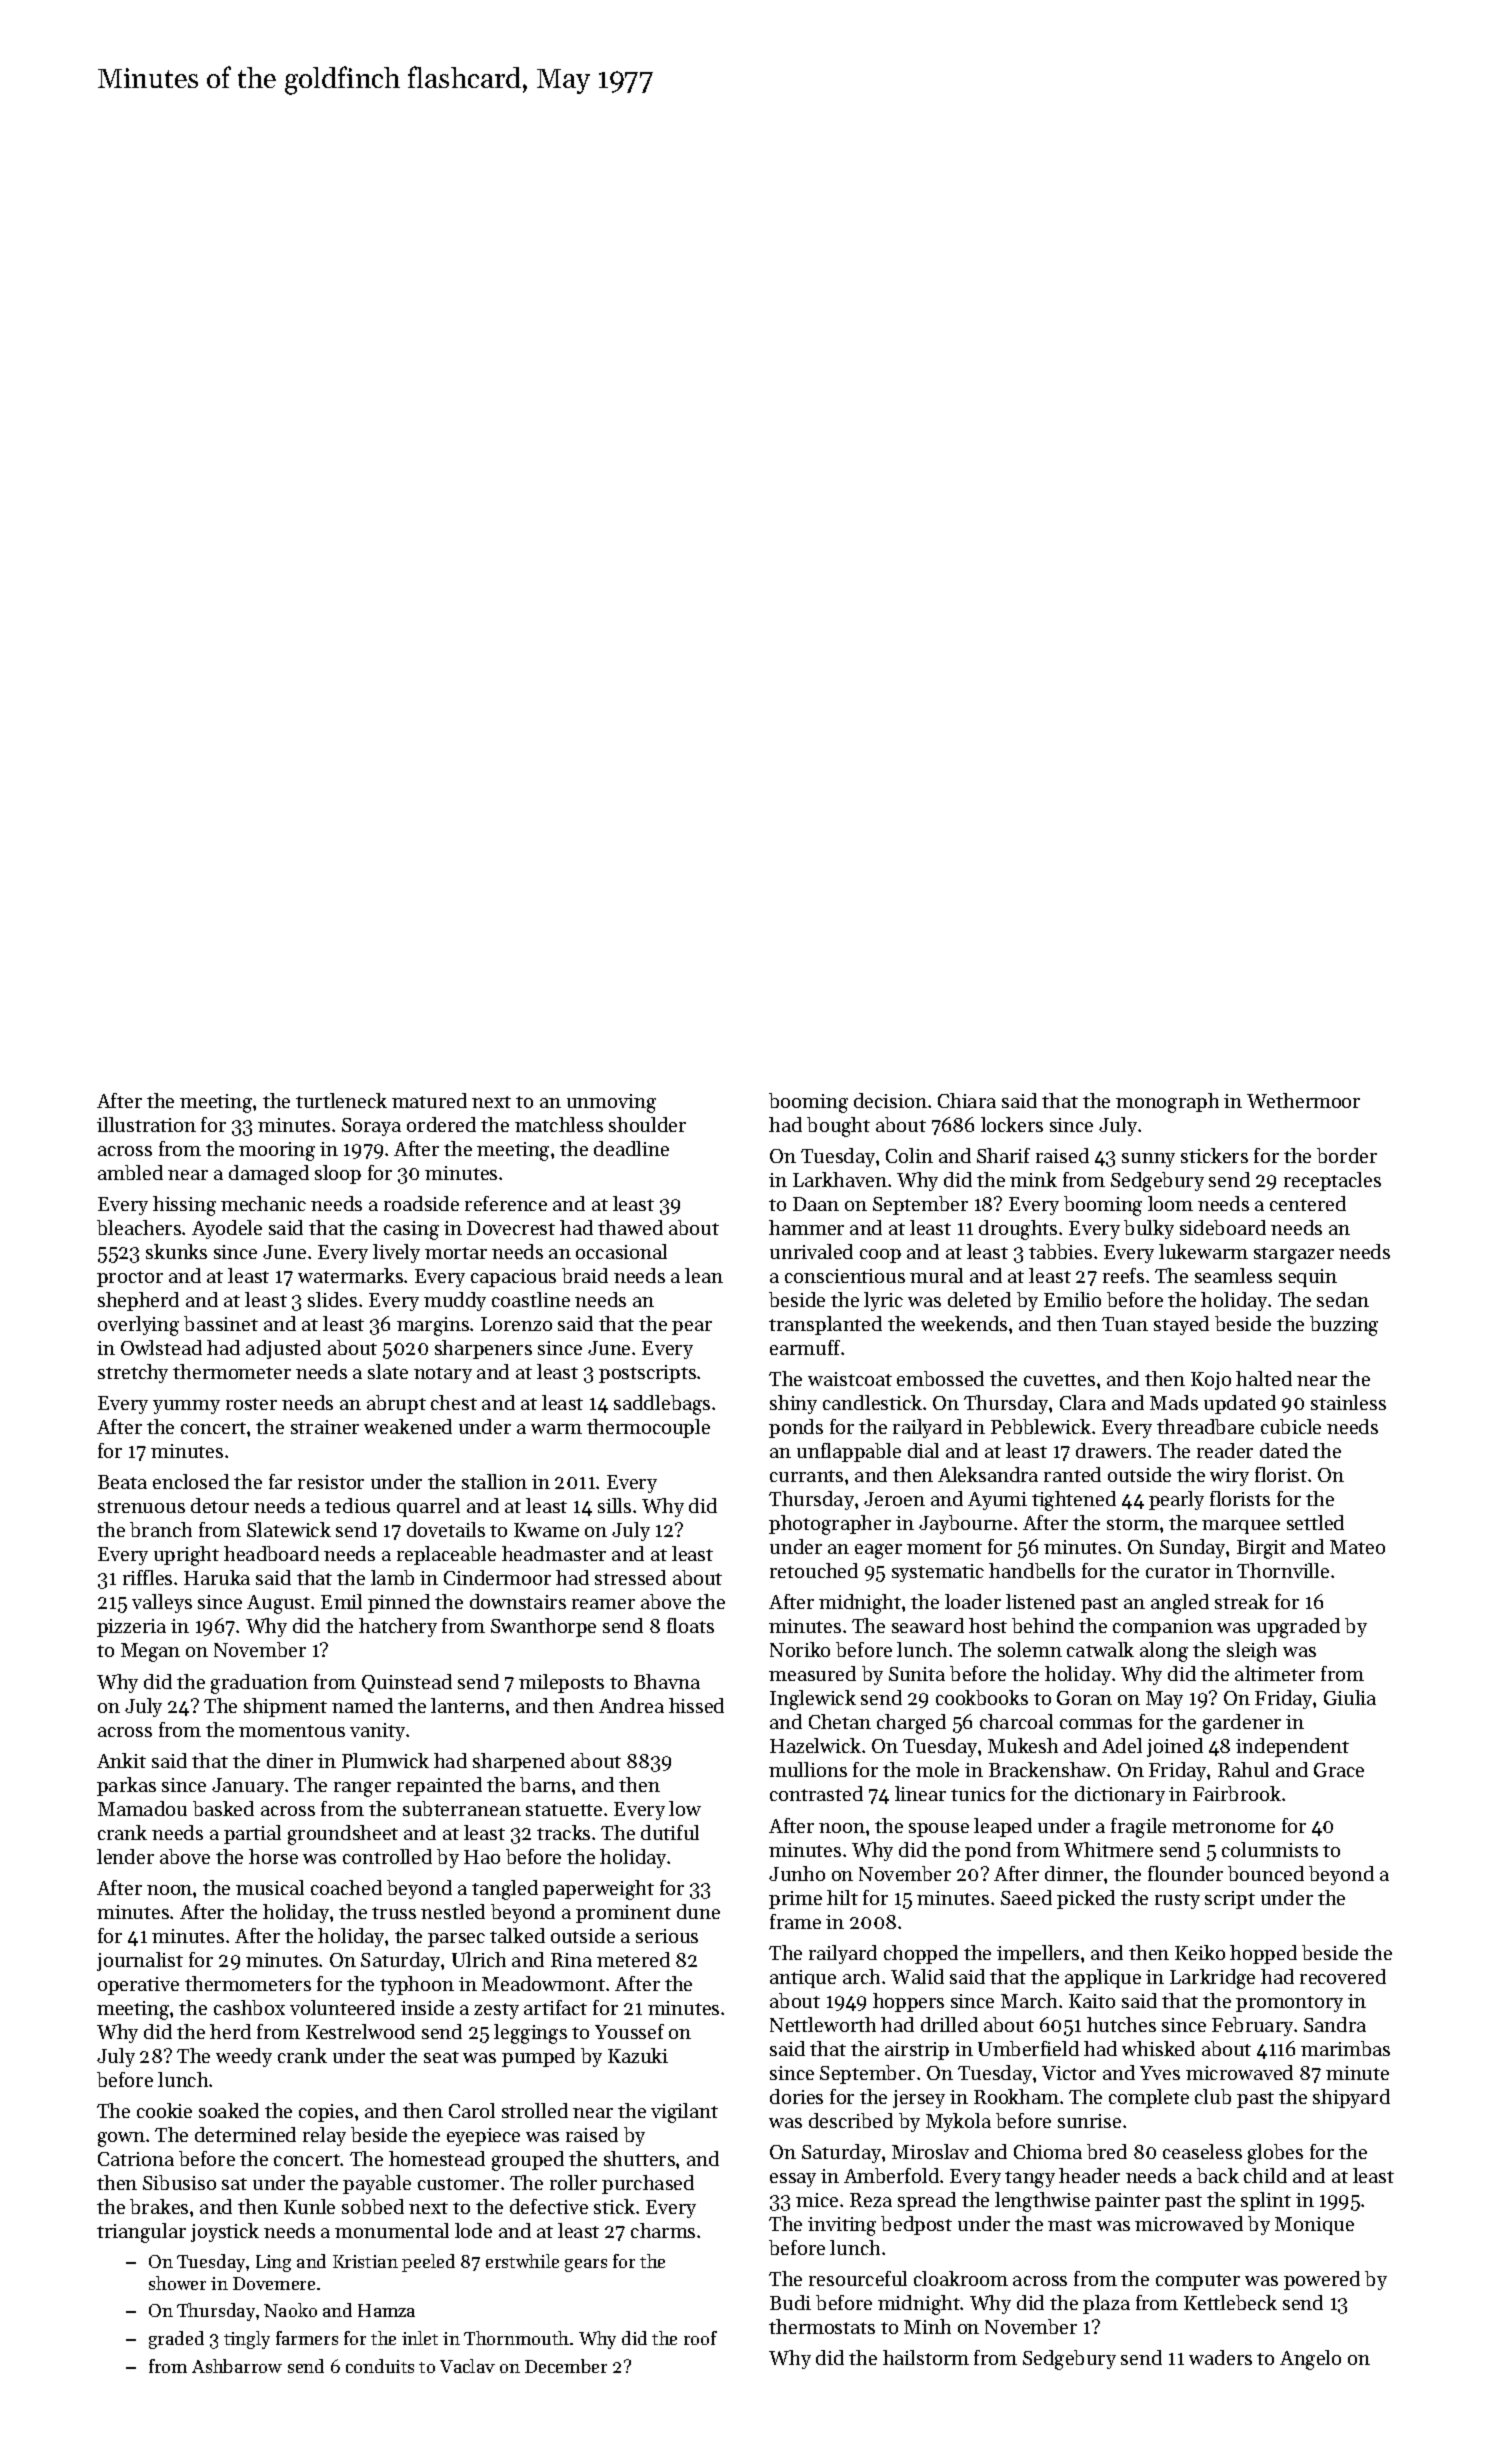  Describe the element at coordinates (237, 2366) in the document. I see `Ashbarrow` at that location.
